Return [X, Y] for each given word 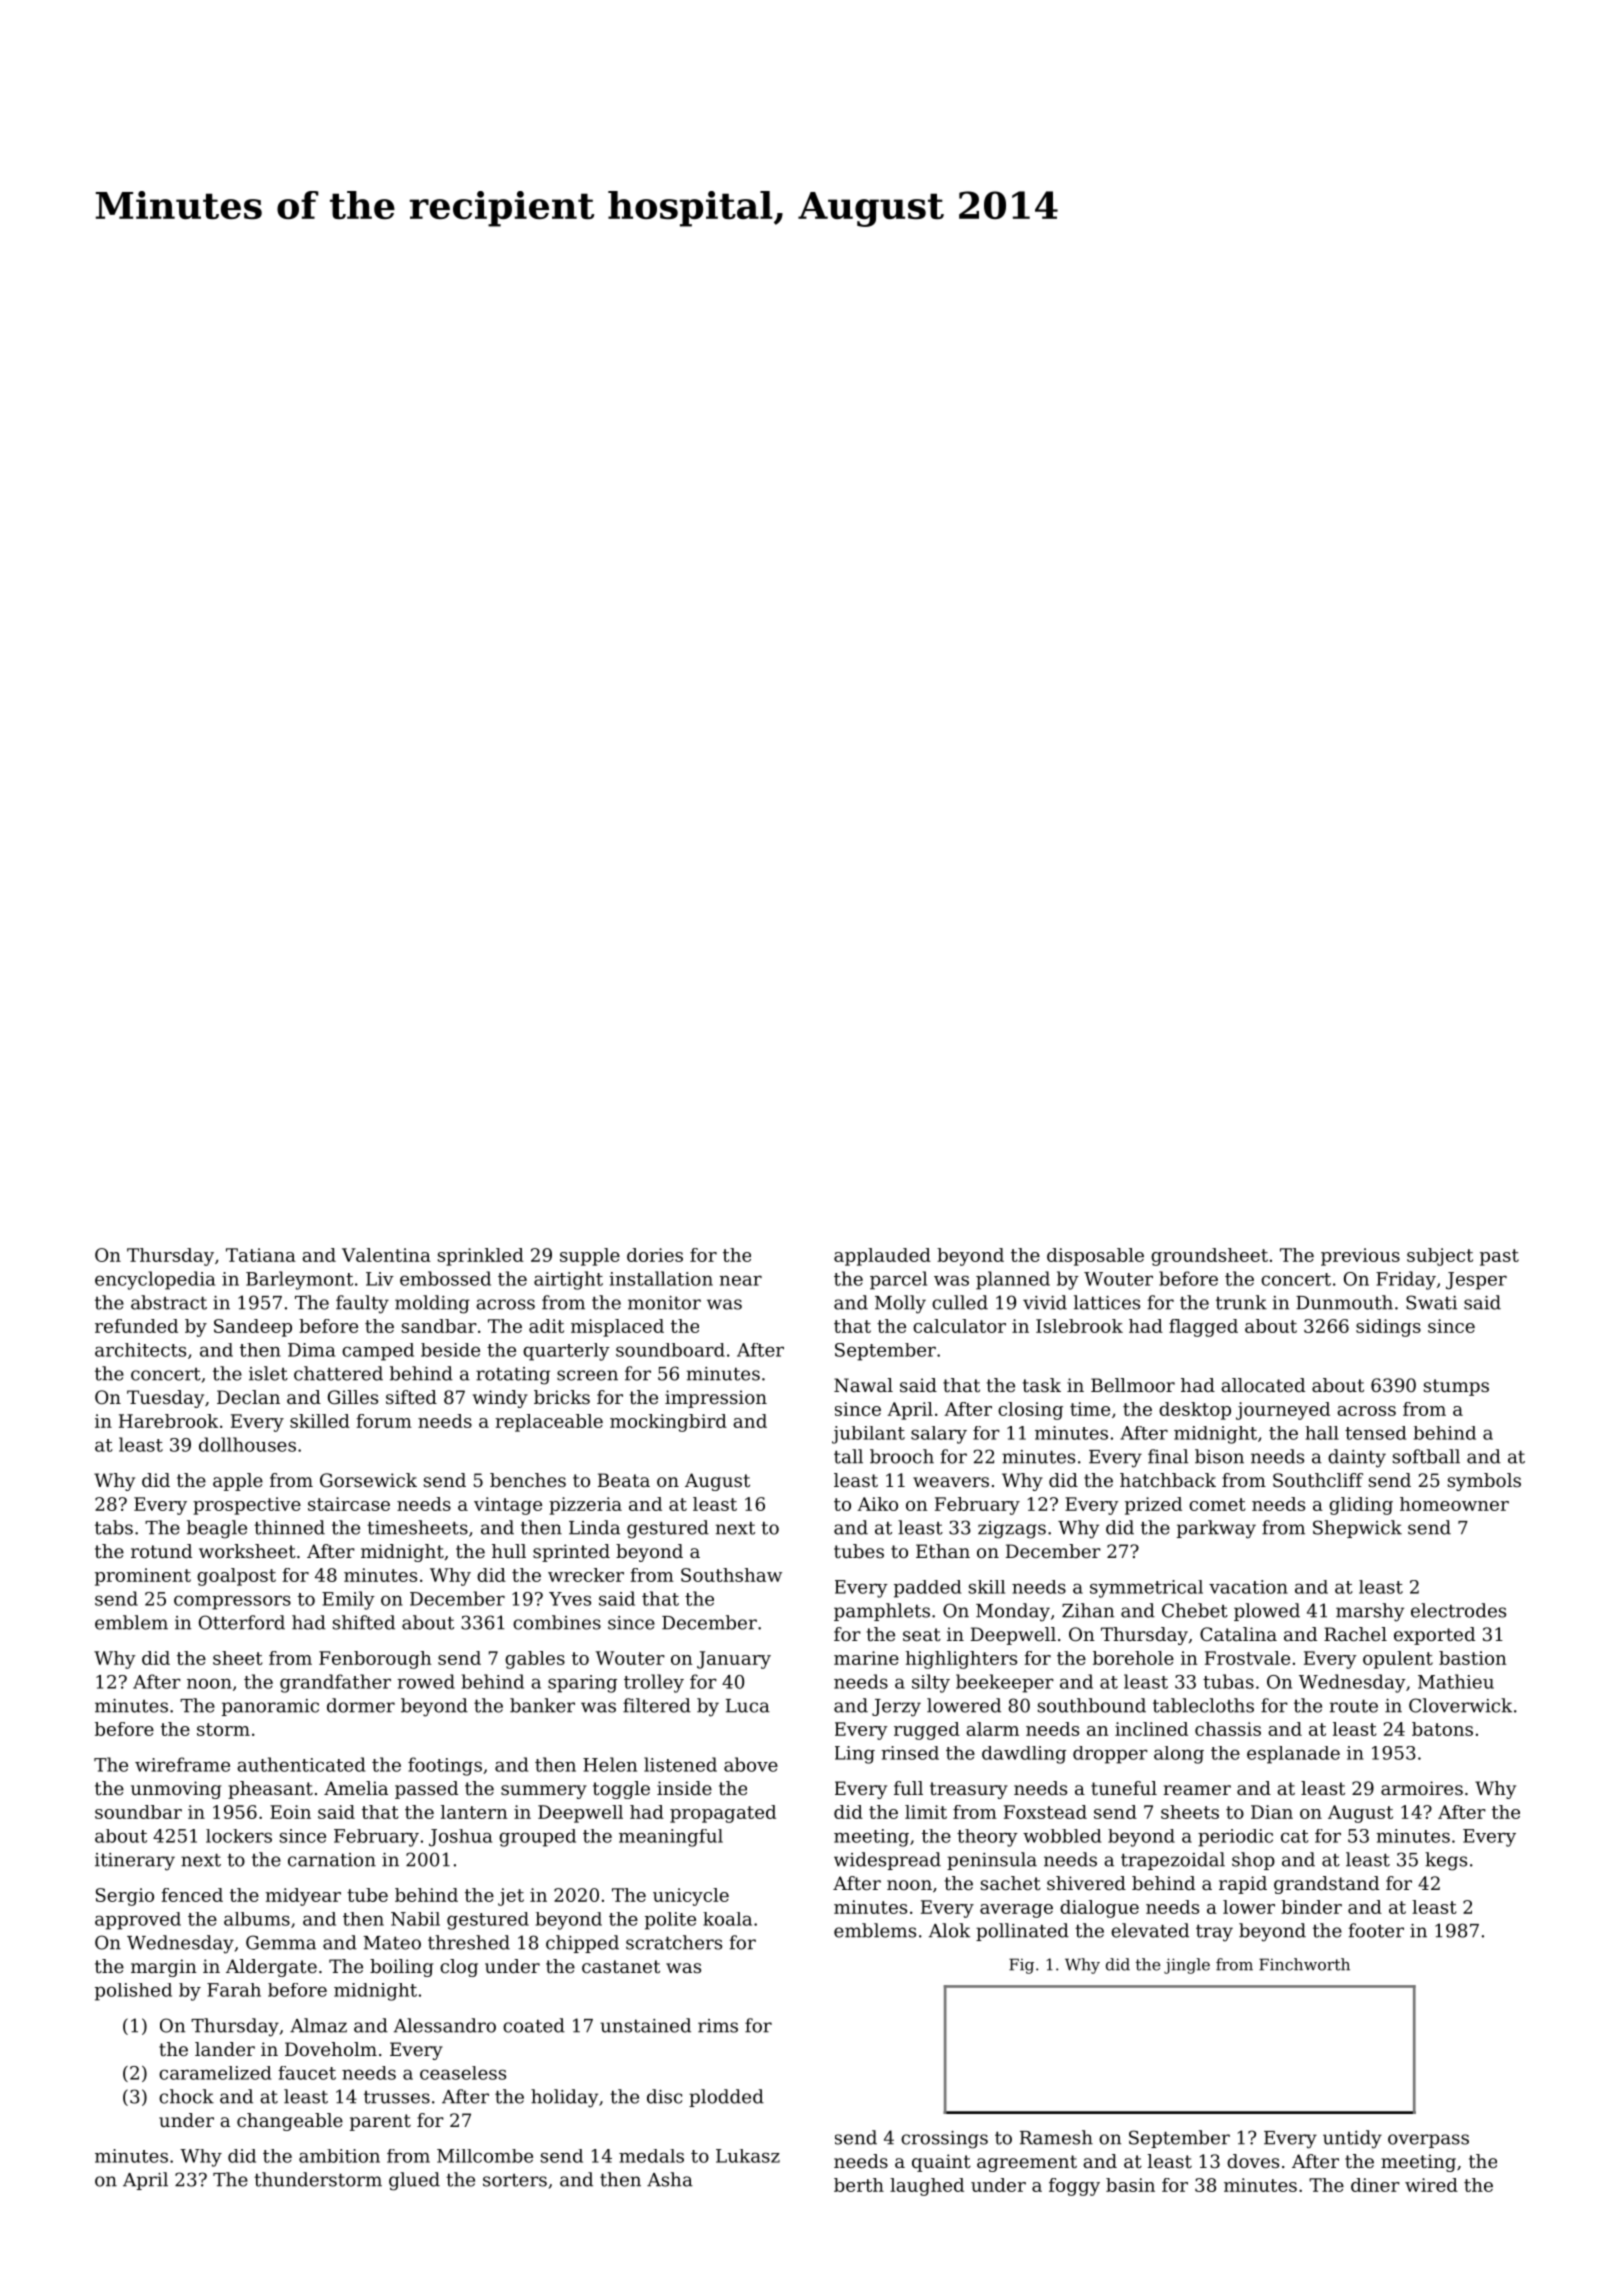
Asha [670, 2179]
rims [718, 2026]
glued [414, 2181]
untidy [1352, 2139]
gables [535, 1660]
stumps [1456, 1387]
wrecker [586, 1575]
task [1042, 1385]
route [1354, 1706]
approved [138, 1921]
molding [432, 1304]
